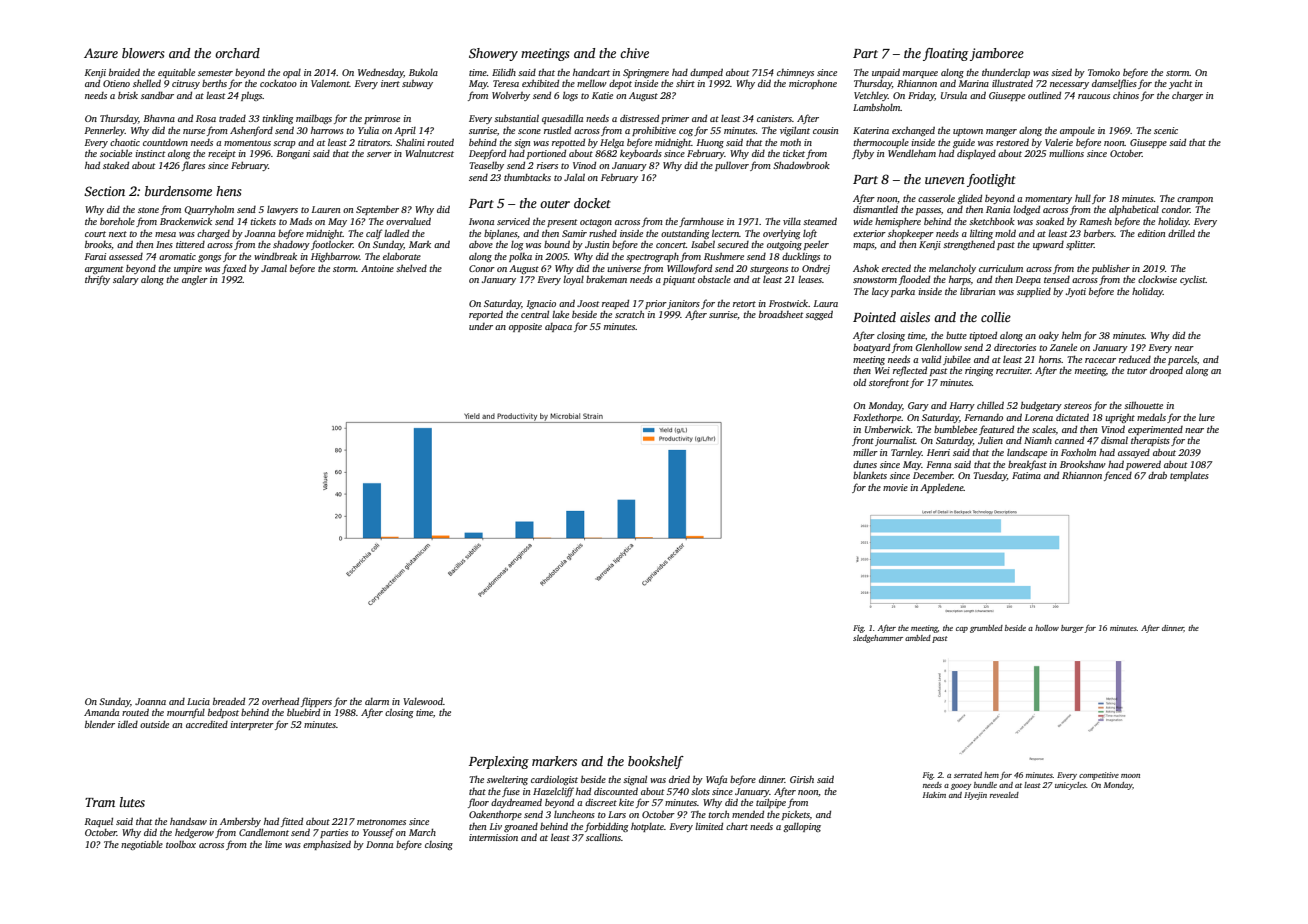  I want to click on Donna, so click(379, 844).
